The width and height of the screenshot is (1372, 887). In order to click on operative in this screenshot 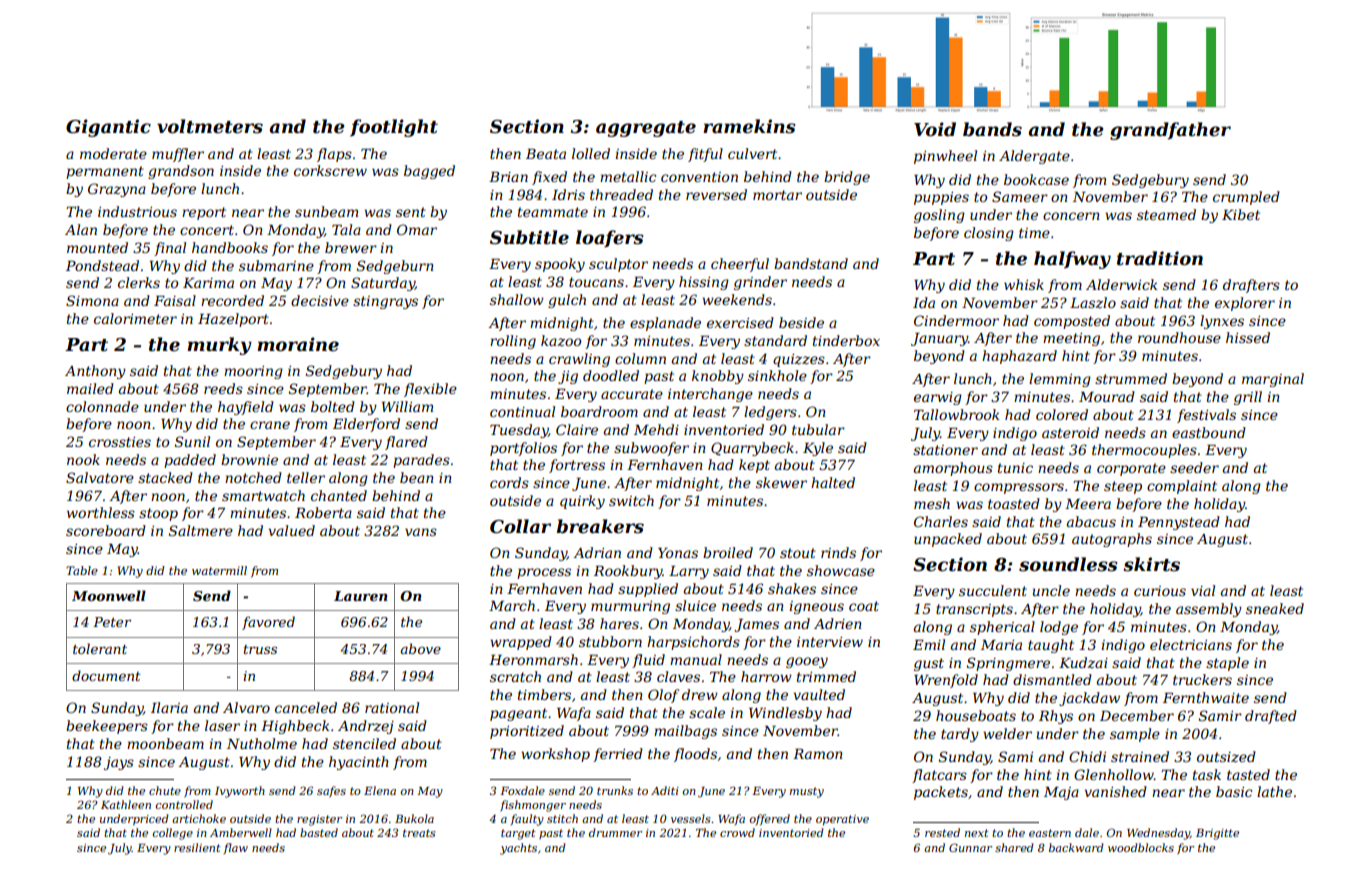, I will do `click(842, 820)`.
